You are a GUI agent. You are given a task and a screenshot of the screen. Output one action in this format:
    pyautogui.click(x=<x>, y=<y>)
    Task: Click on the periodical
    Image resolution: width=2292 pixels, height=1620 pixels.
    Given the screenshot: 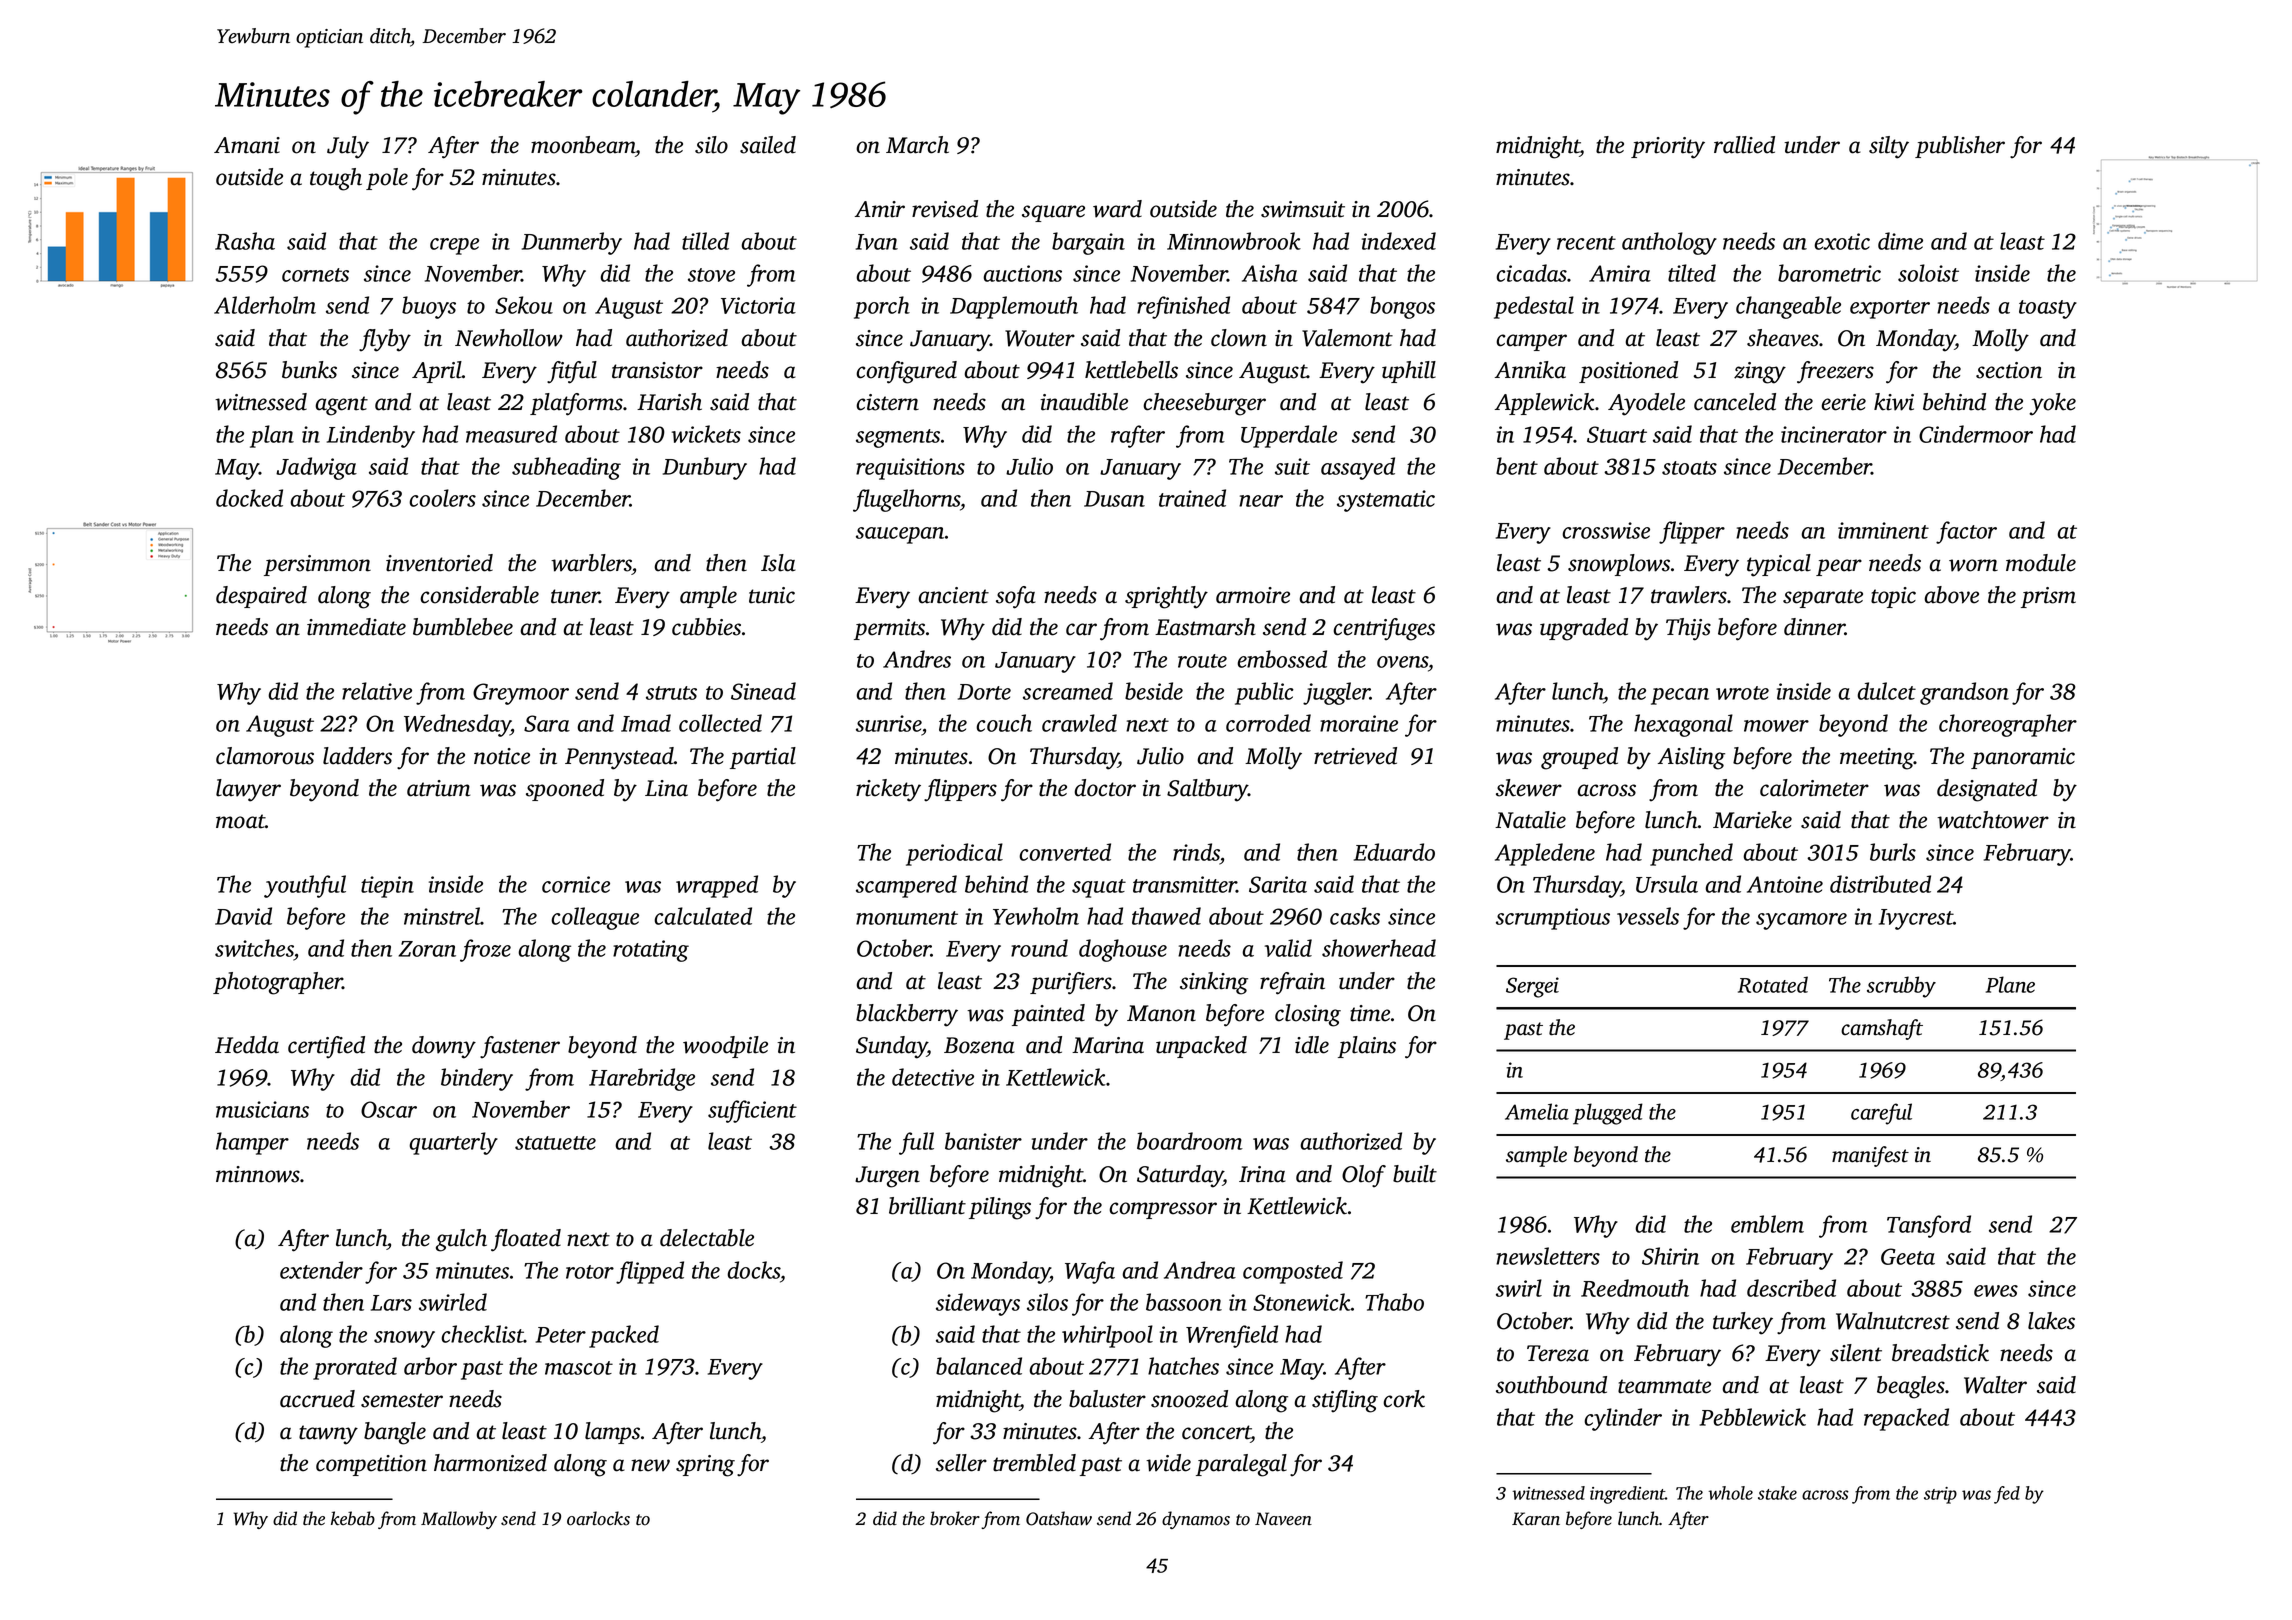 What is the action you would take?
    pyautogui.click(x=954, y=854)
